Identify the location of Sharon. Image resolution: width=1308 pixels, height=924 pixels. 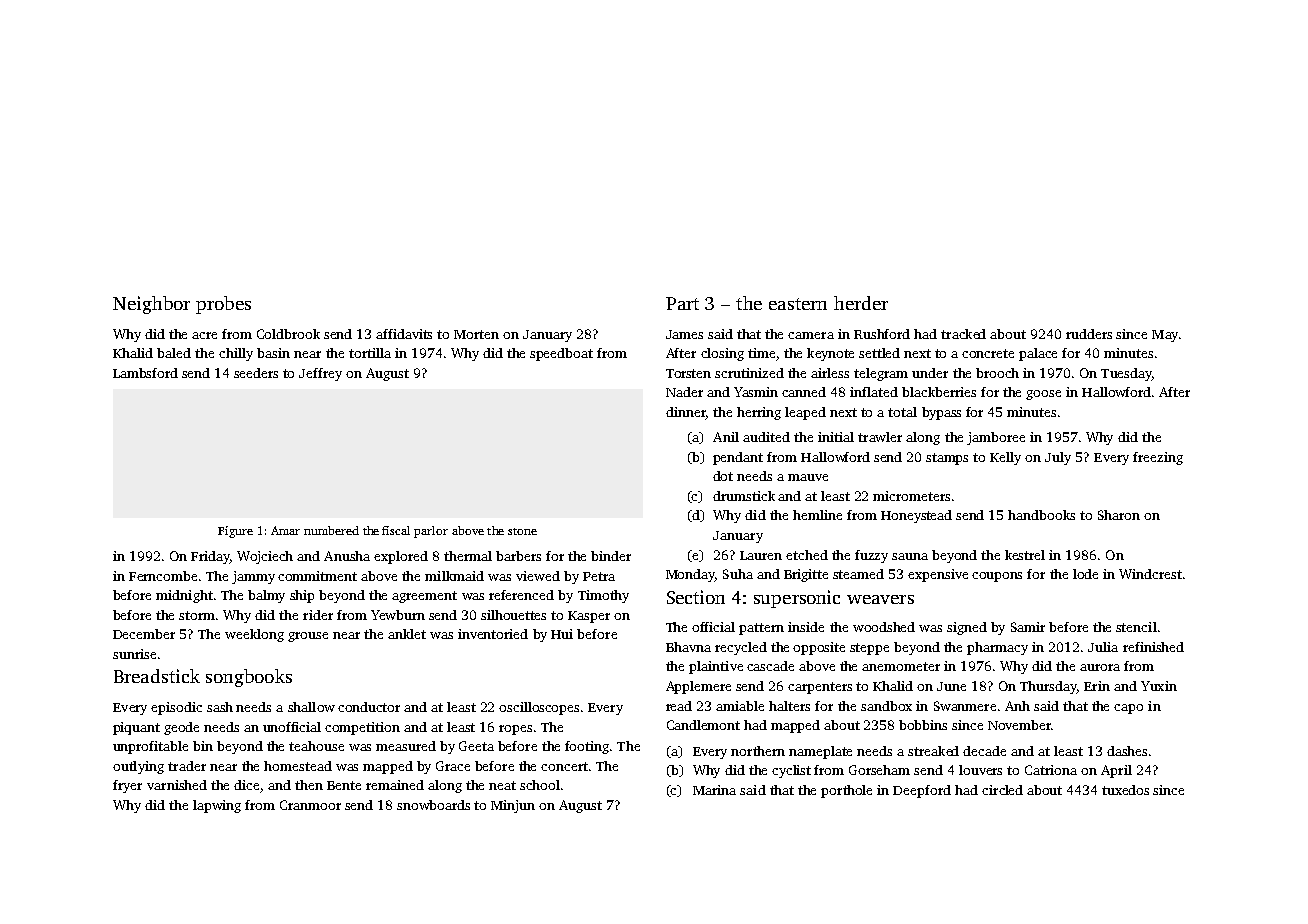
(1119, 515).
